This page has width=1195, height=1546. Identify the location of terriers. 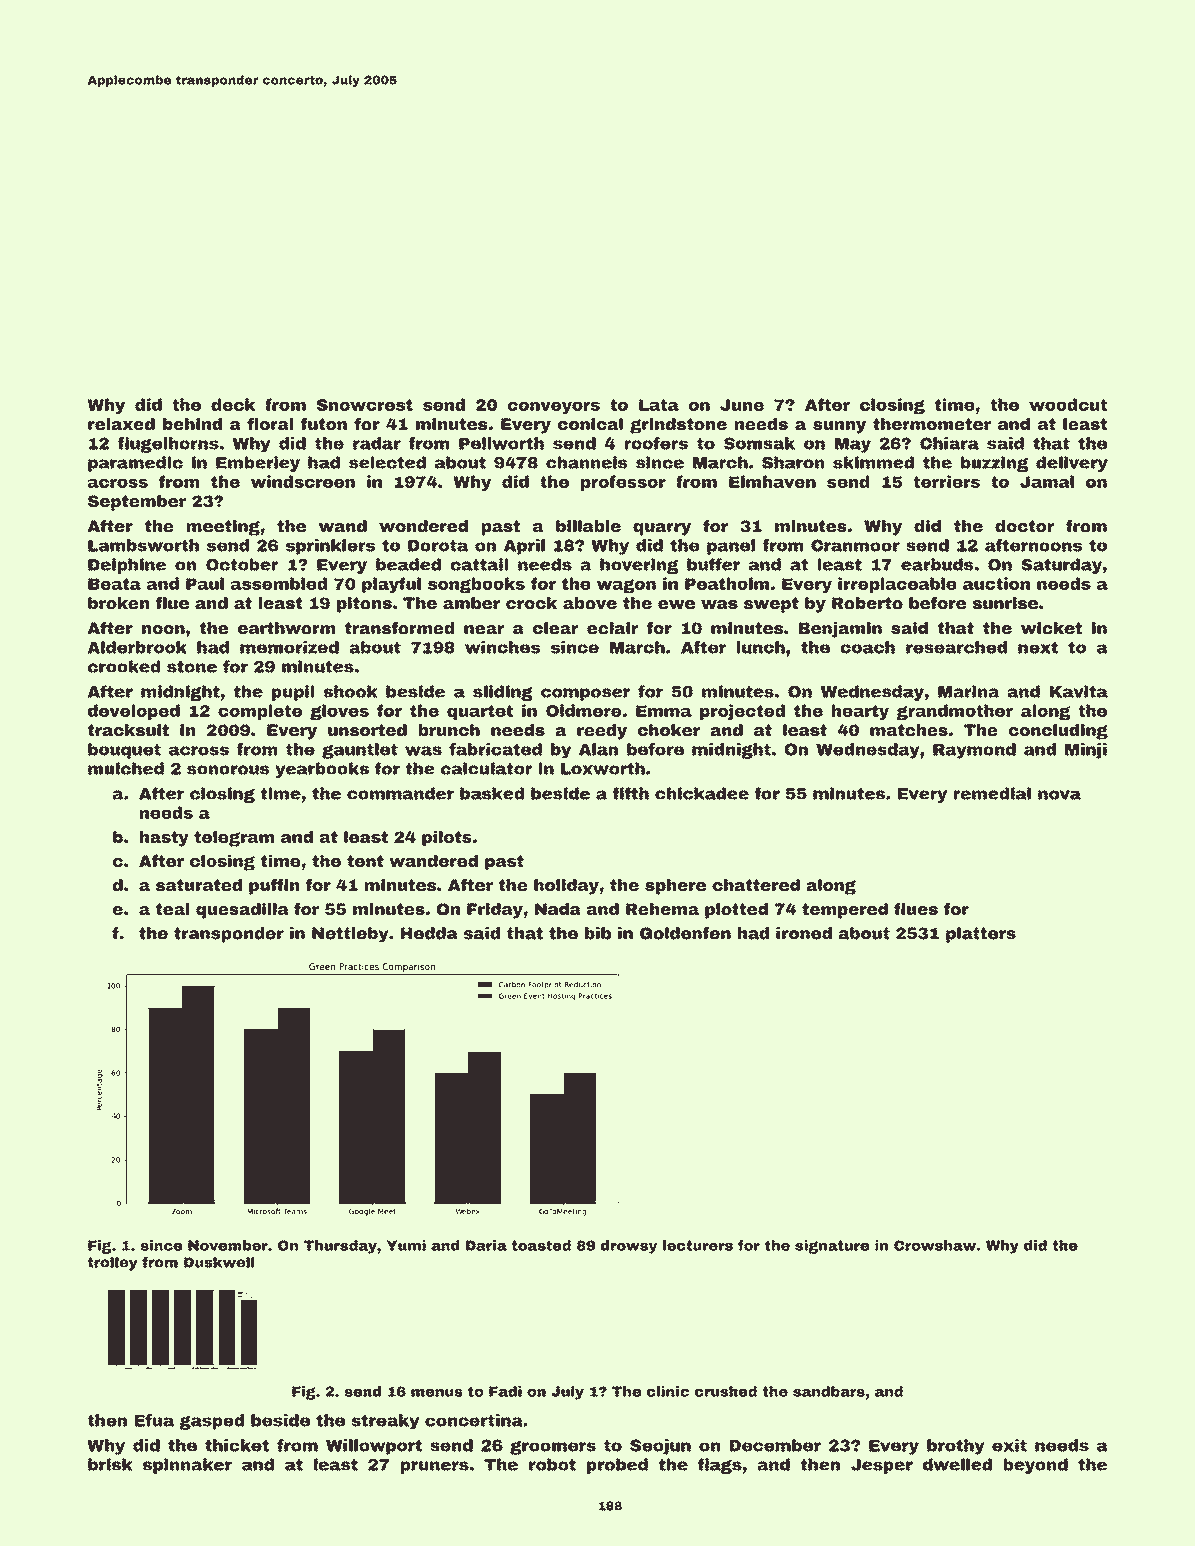
(946, 481).
